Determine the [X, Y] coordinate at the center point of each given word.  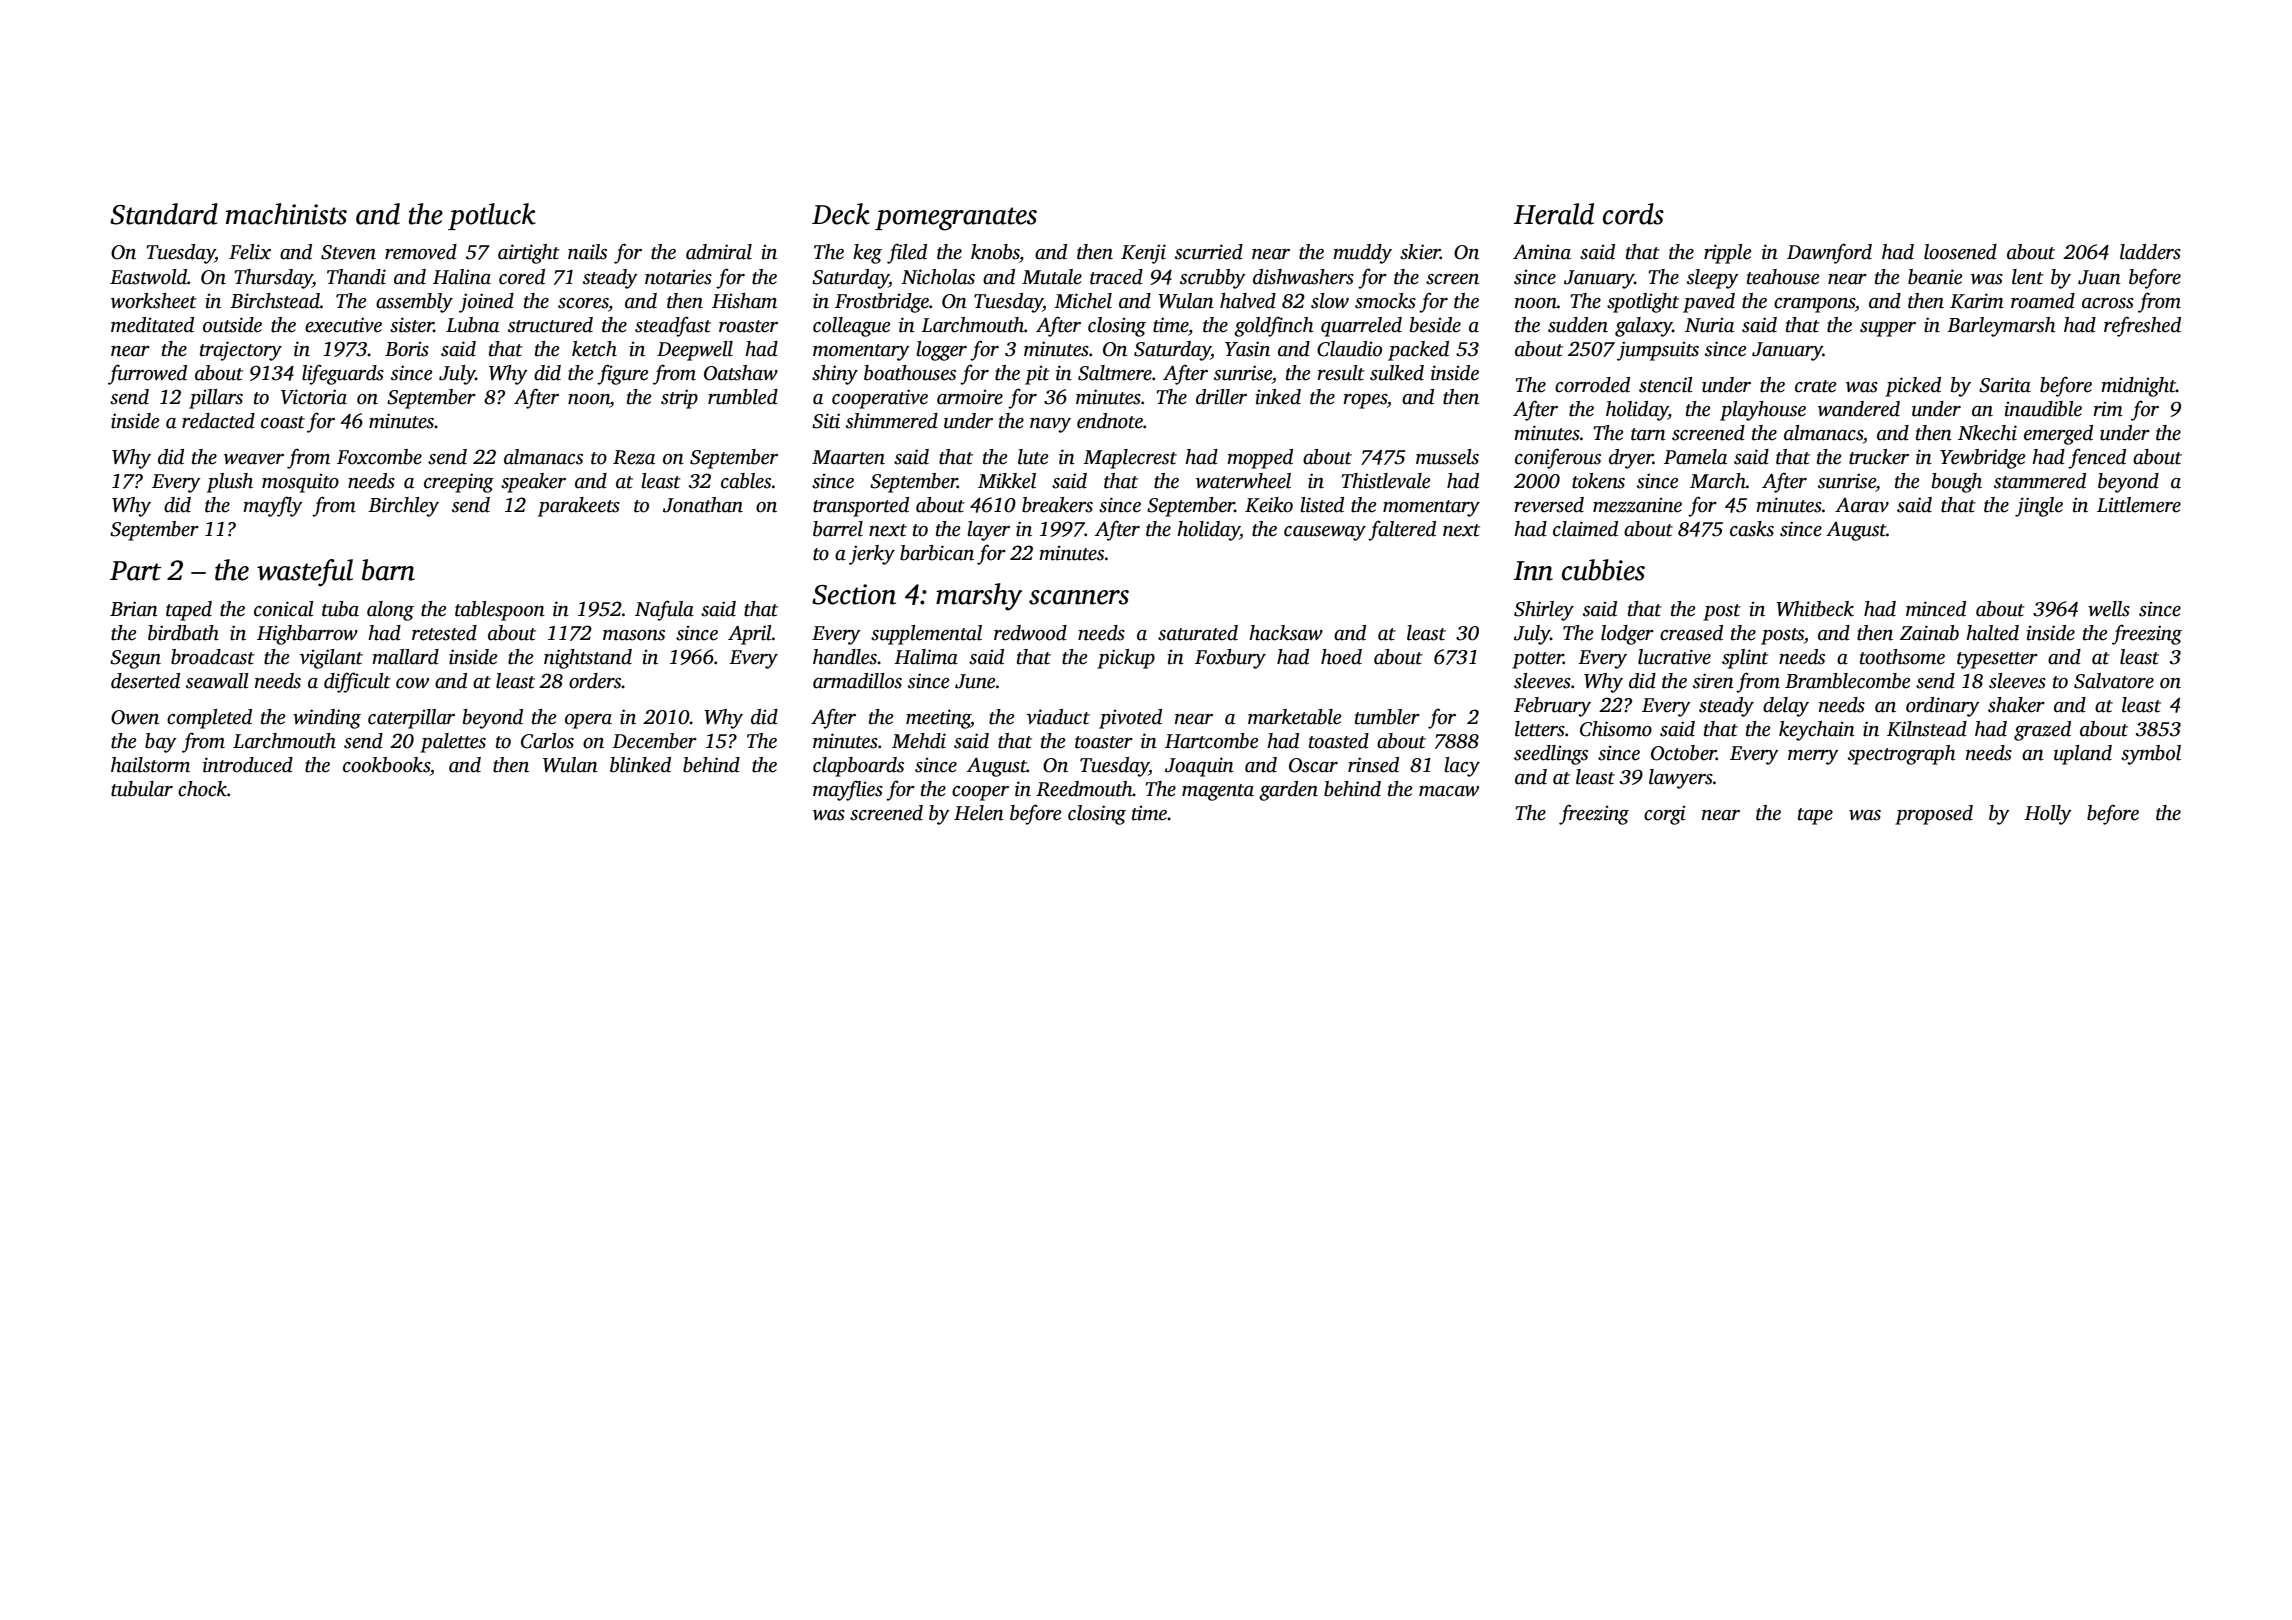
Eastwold [149, 277]
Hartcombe [1211, 741]
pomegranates [956, 219]
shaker [2016, 705]
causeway [1325, 533]
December [654, 741]
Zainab [1929, 633]
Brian [134, 609]
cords [1633, 214]
